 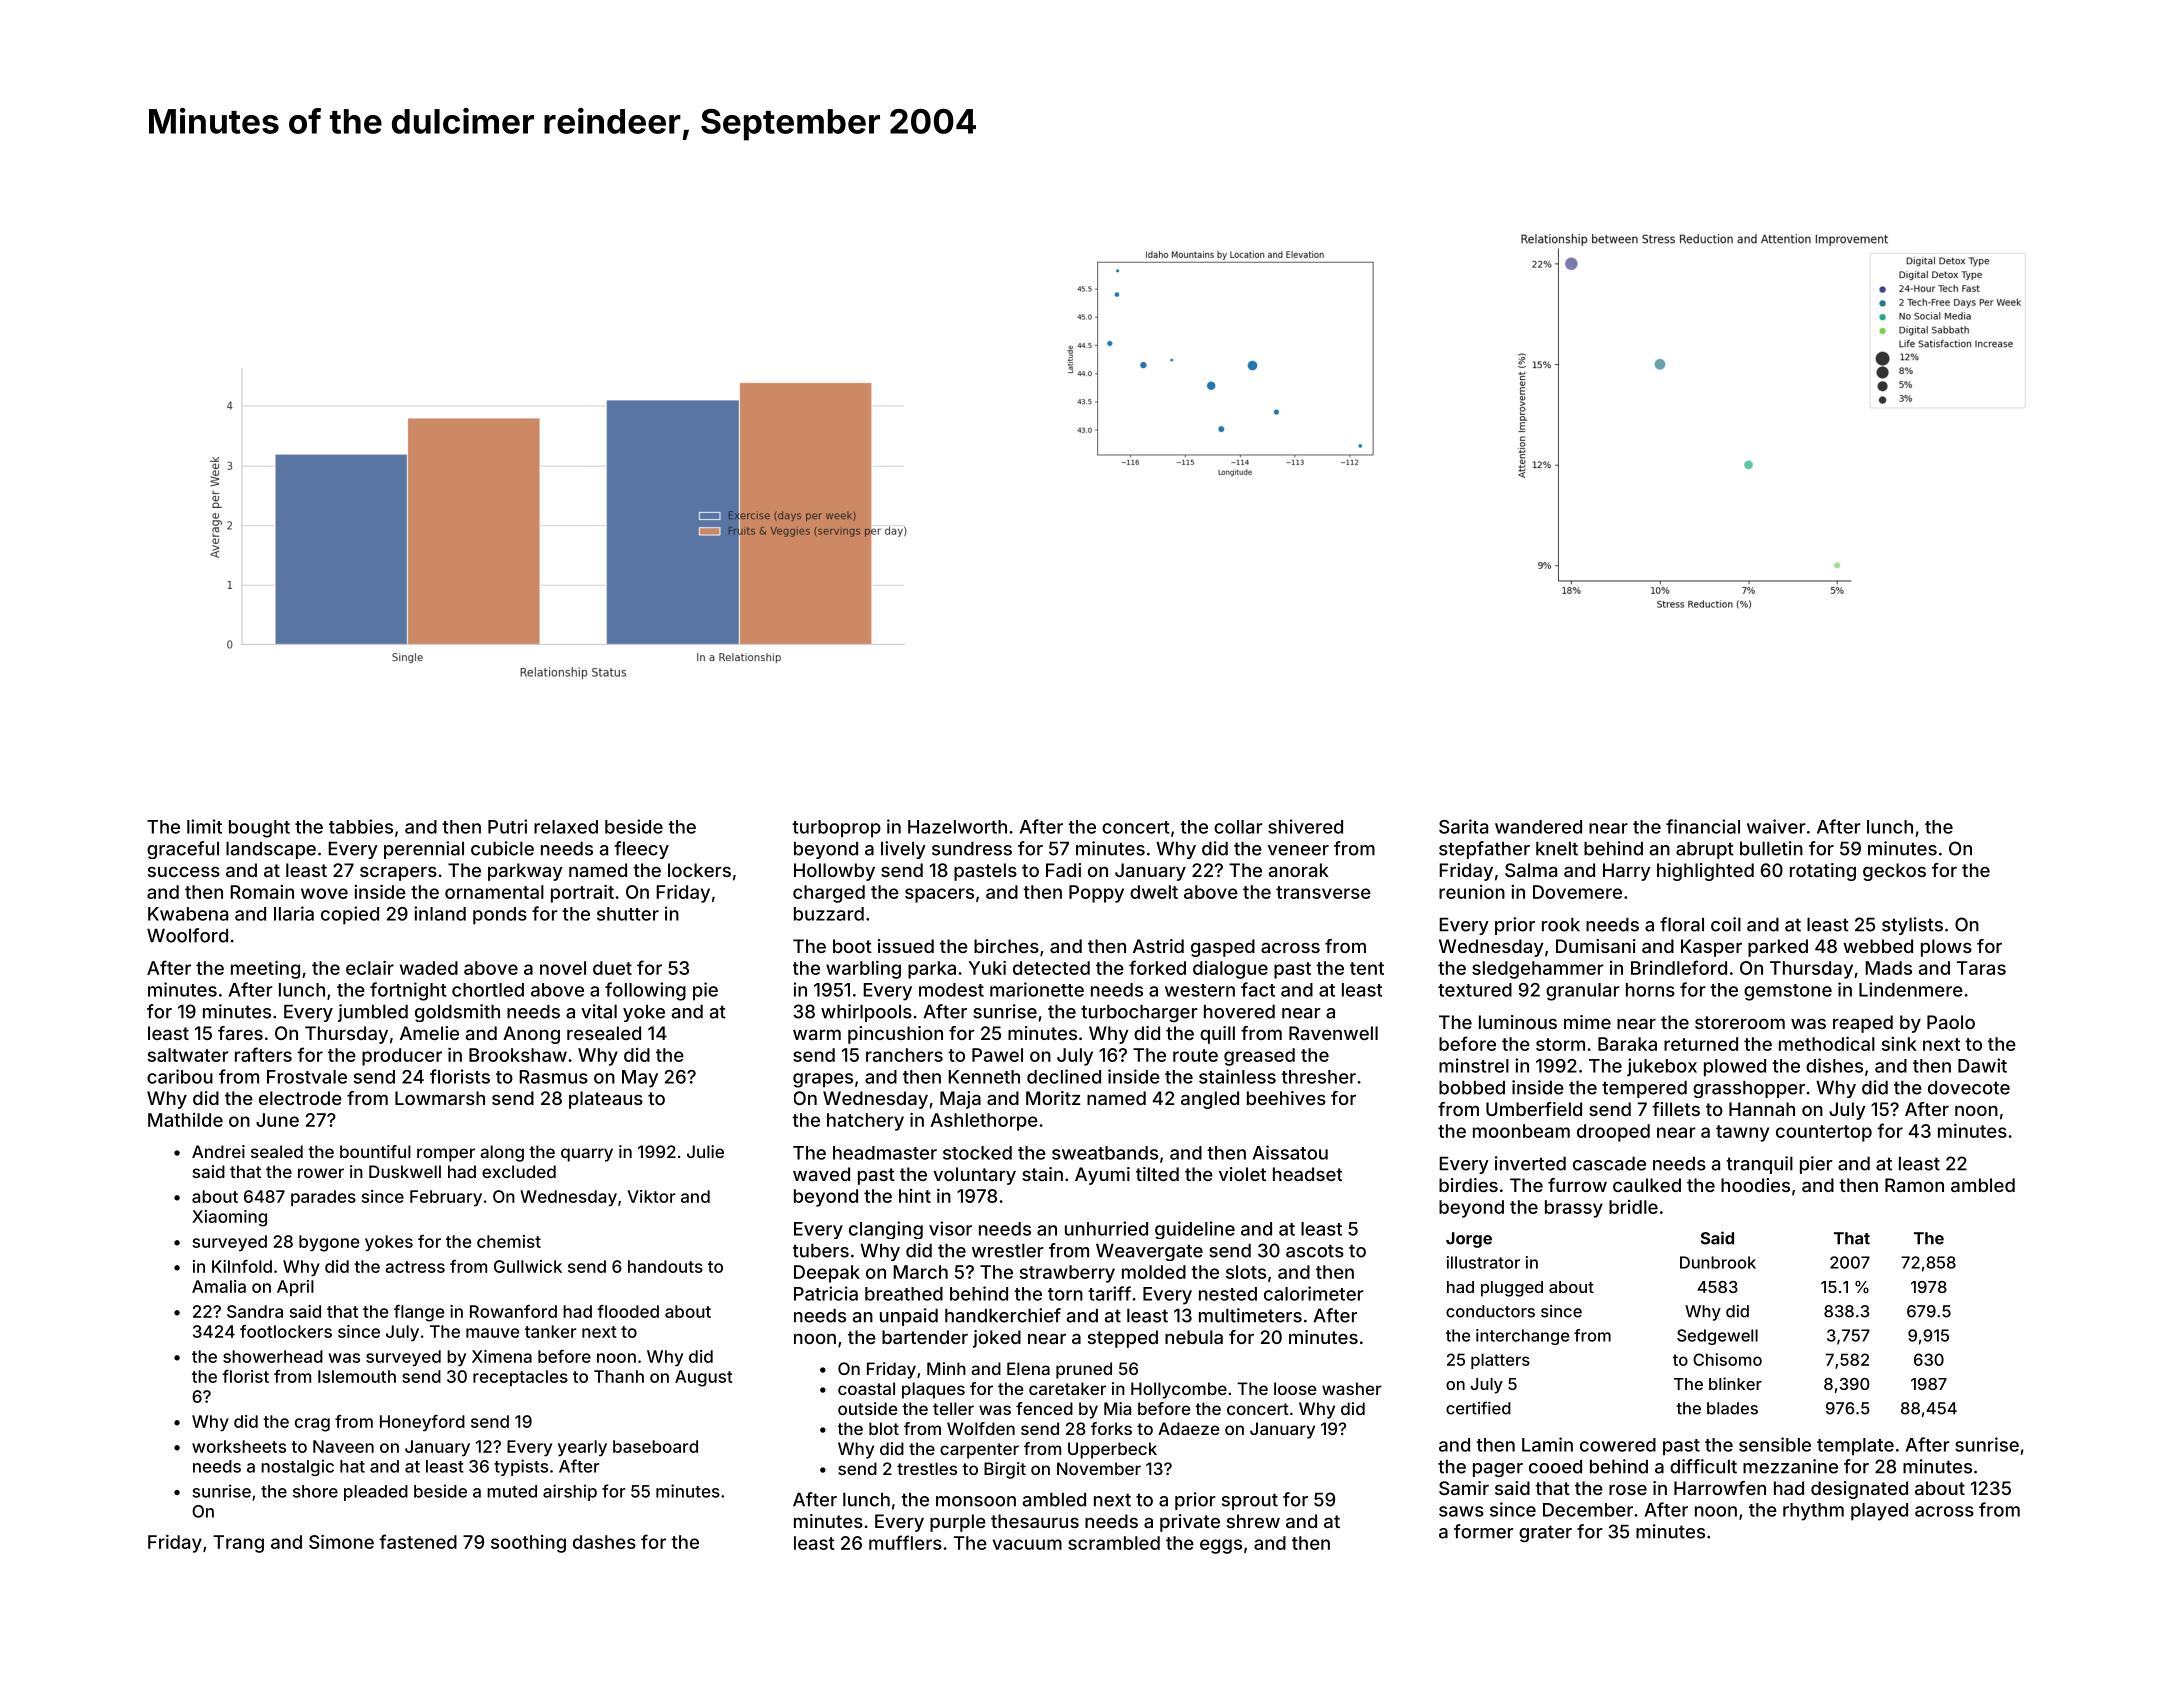 I want to click on Yuki, so click(x=987, y=967).
